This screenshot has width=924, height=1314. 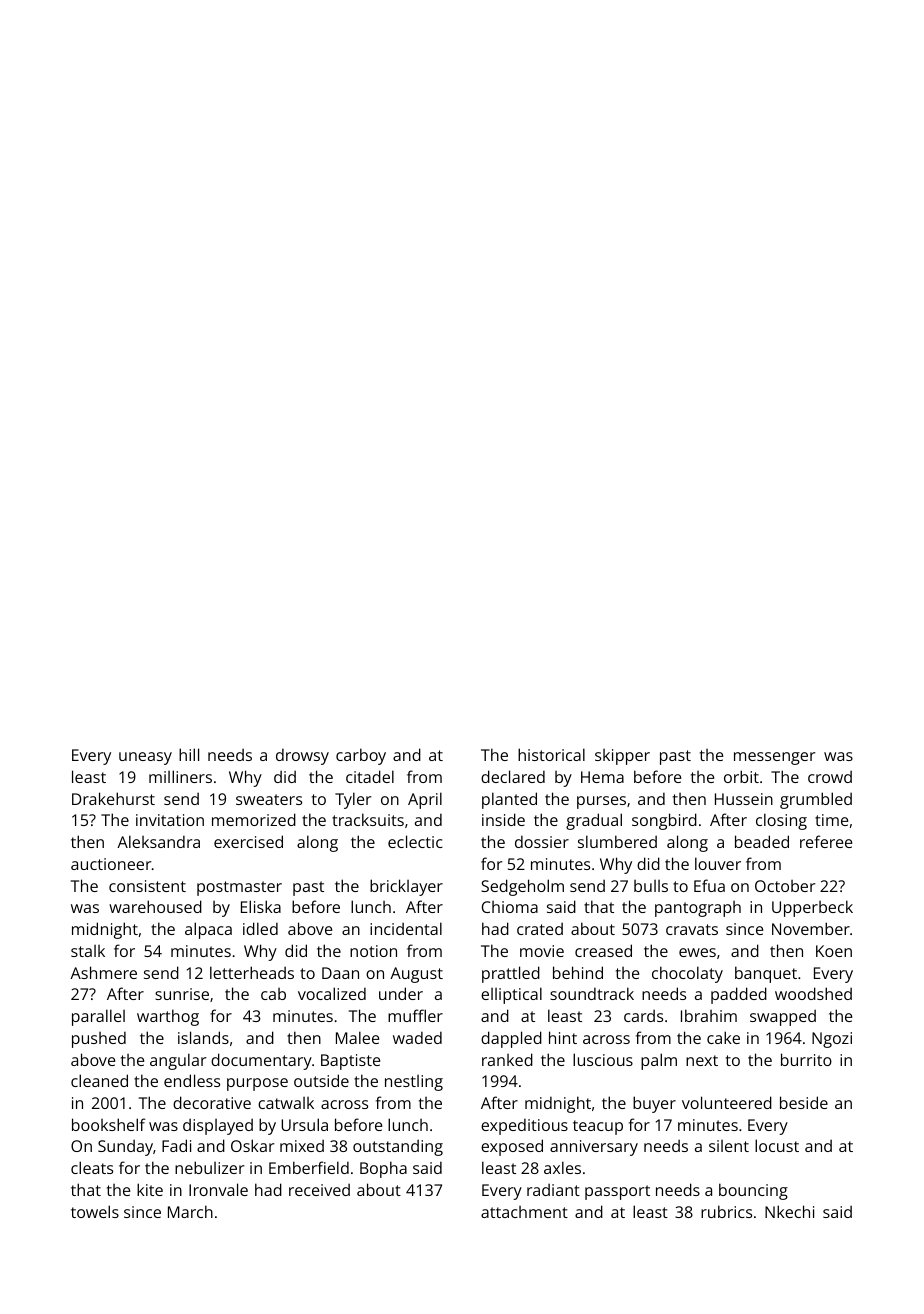 What do you see at coordinates (551, 754) in the screenshot?
I see `historical` at bounding box center [551, 754].
